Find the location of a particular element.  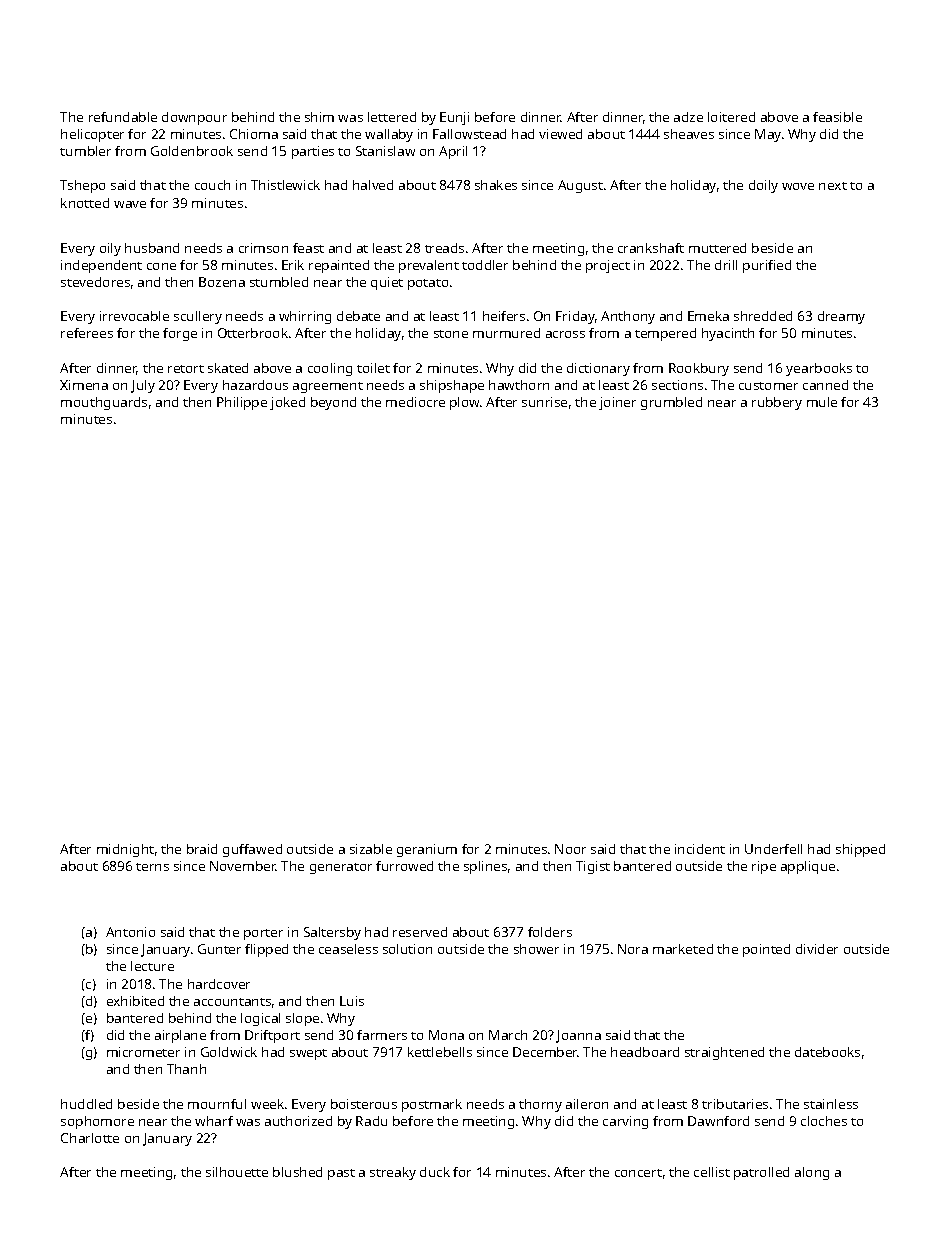

viewed is located at coordinates (560, 134).
